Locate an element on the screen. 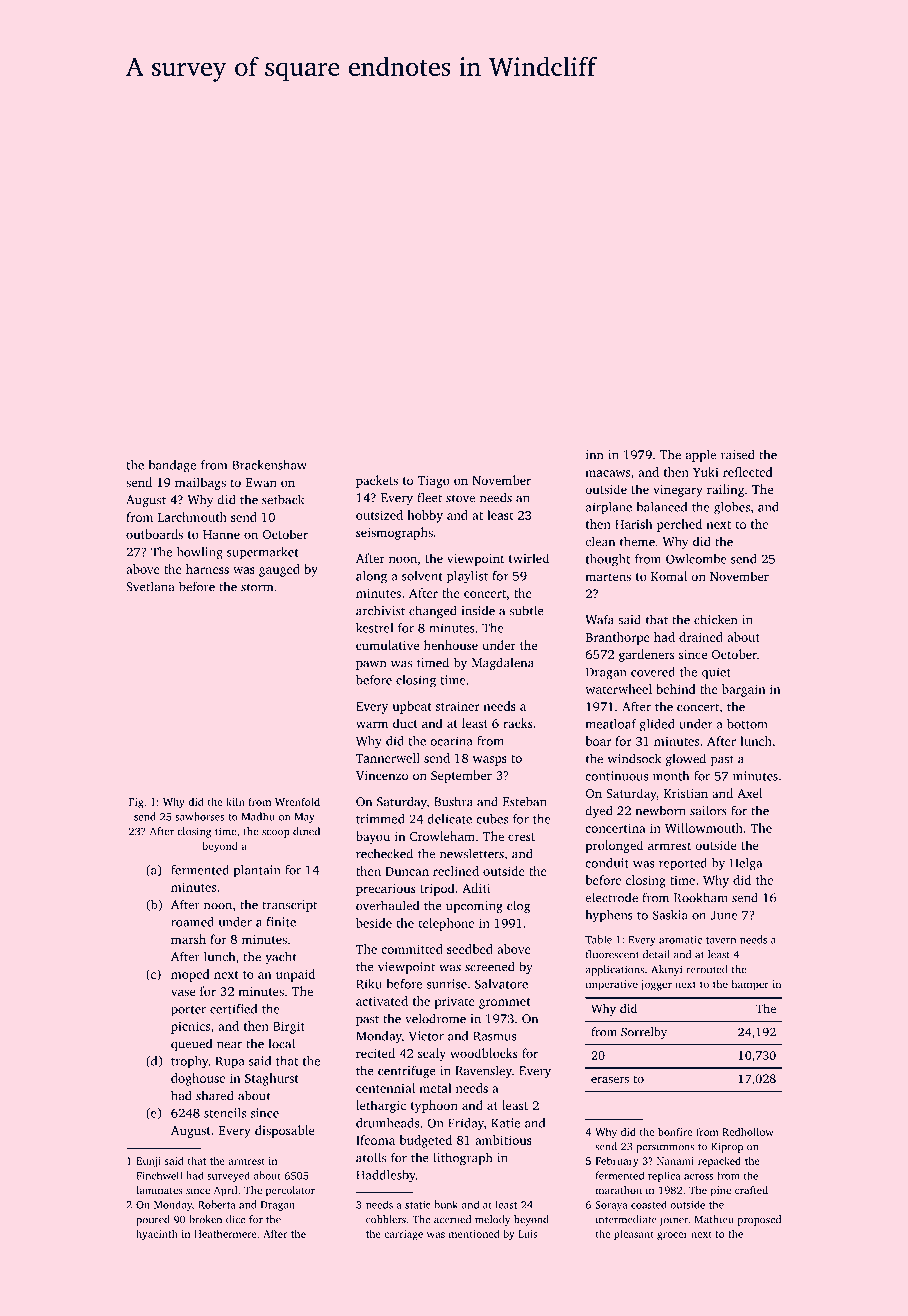 This screenshot has height=1316, width=908. screened is located at coordinates (489, 966).
